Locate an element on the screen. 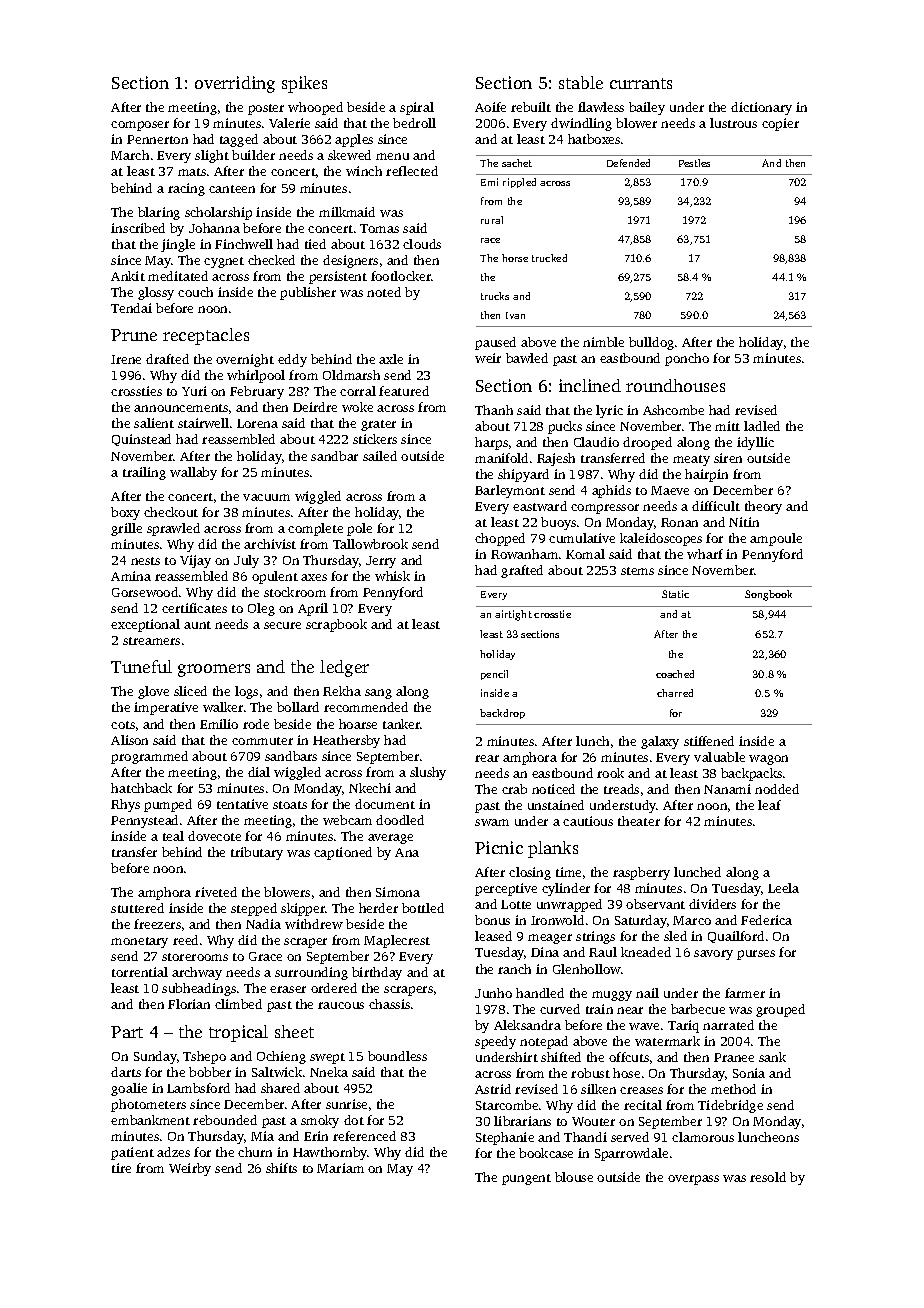  dictionary is located at coordinates (761, 108).
